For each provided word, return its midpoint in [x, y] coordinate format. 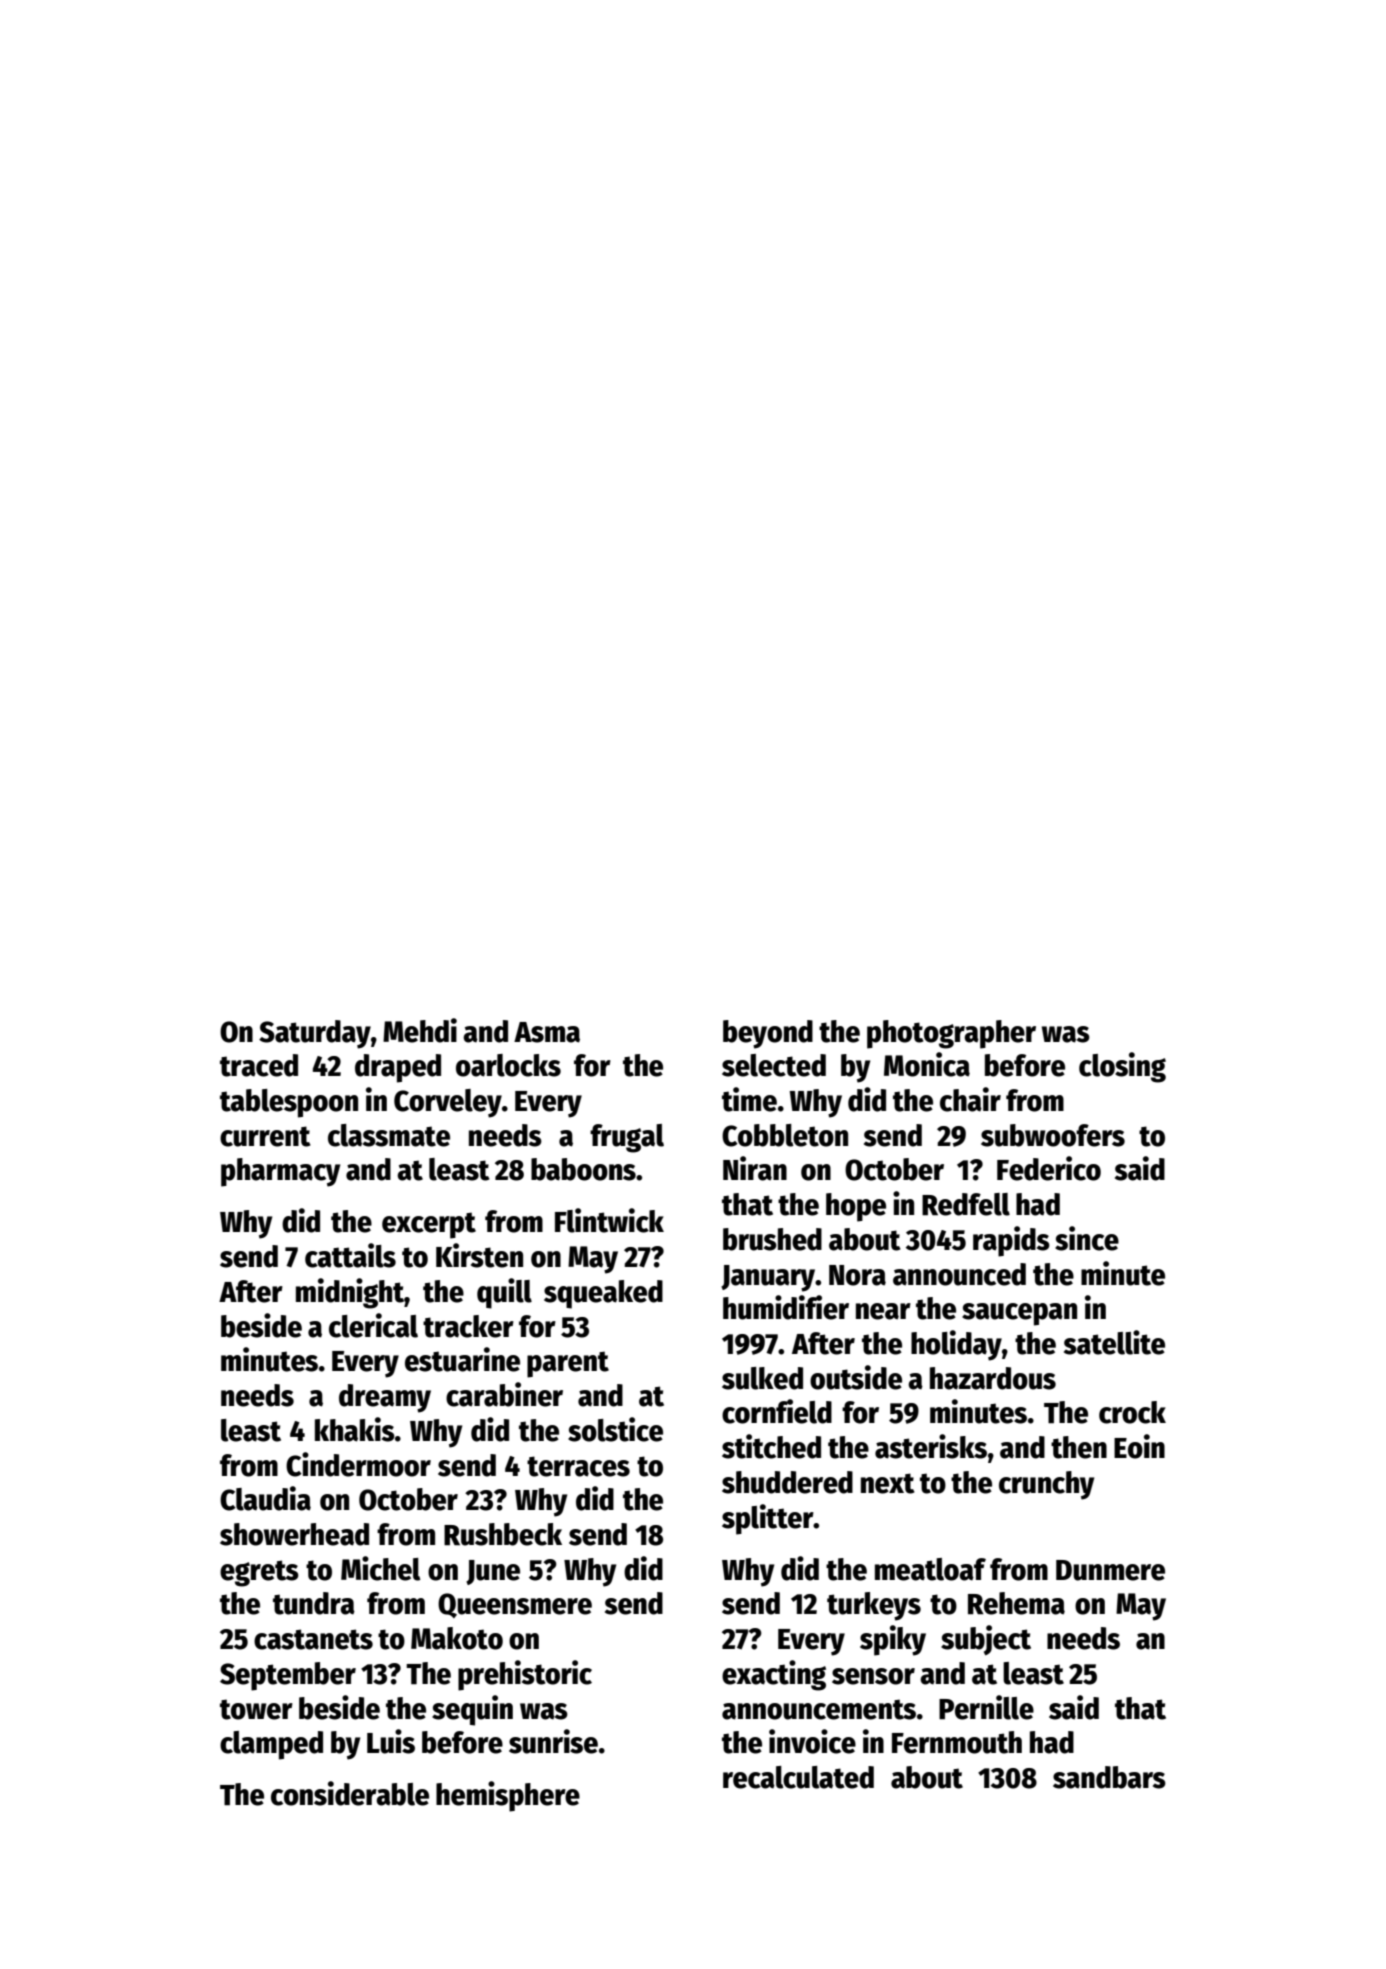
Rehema [1016, 1603]
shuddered [787, 1482]
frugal [627, 1138]
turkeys [874, 1606]
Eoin [1139, 1446]
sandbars [1109, 1777]
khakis [355, 1429]
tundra [314, 1603]
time [749, 1099]
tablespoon [289, 1103]
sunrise [553, 1741]
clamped [271, 1745]
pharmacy [280, 1172]
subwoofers [1053, 1135]
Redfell [966, 1204]
